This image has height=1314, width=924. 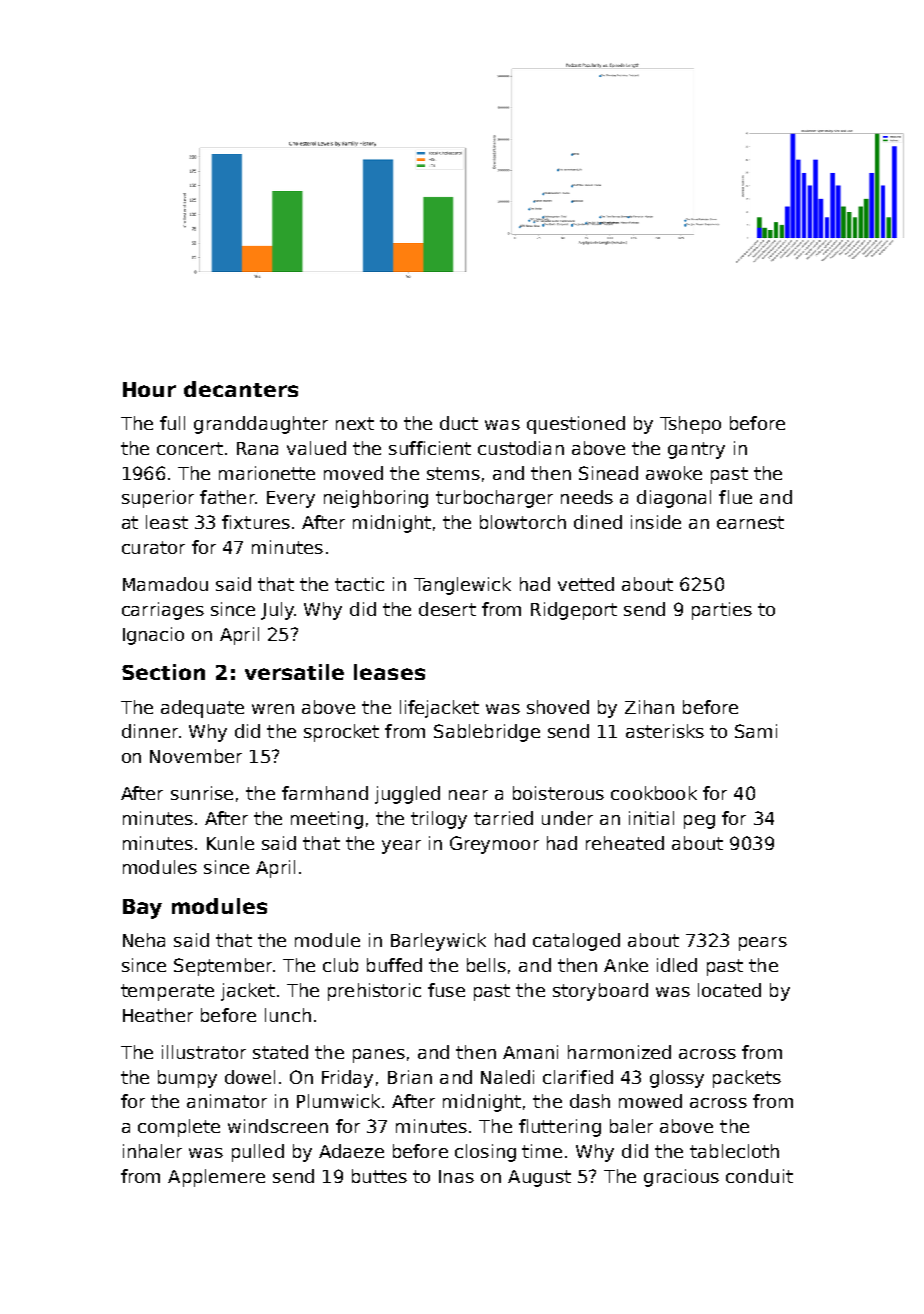 What do you see at coordinates (144, 940) in the image?
I see `Neha` at bounding box center [144, 940].
